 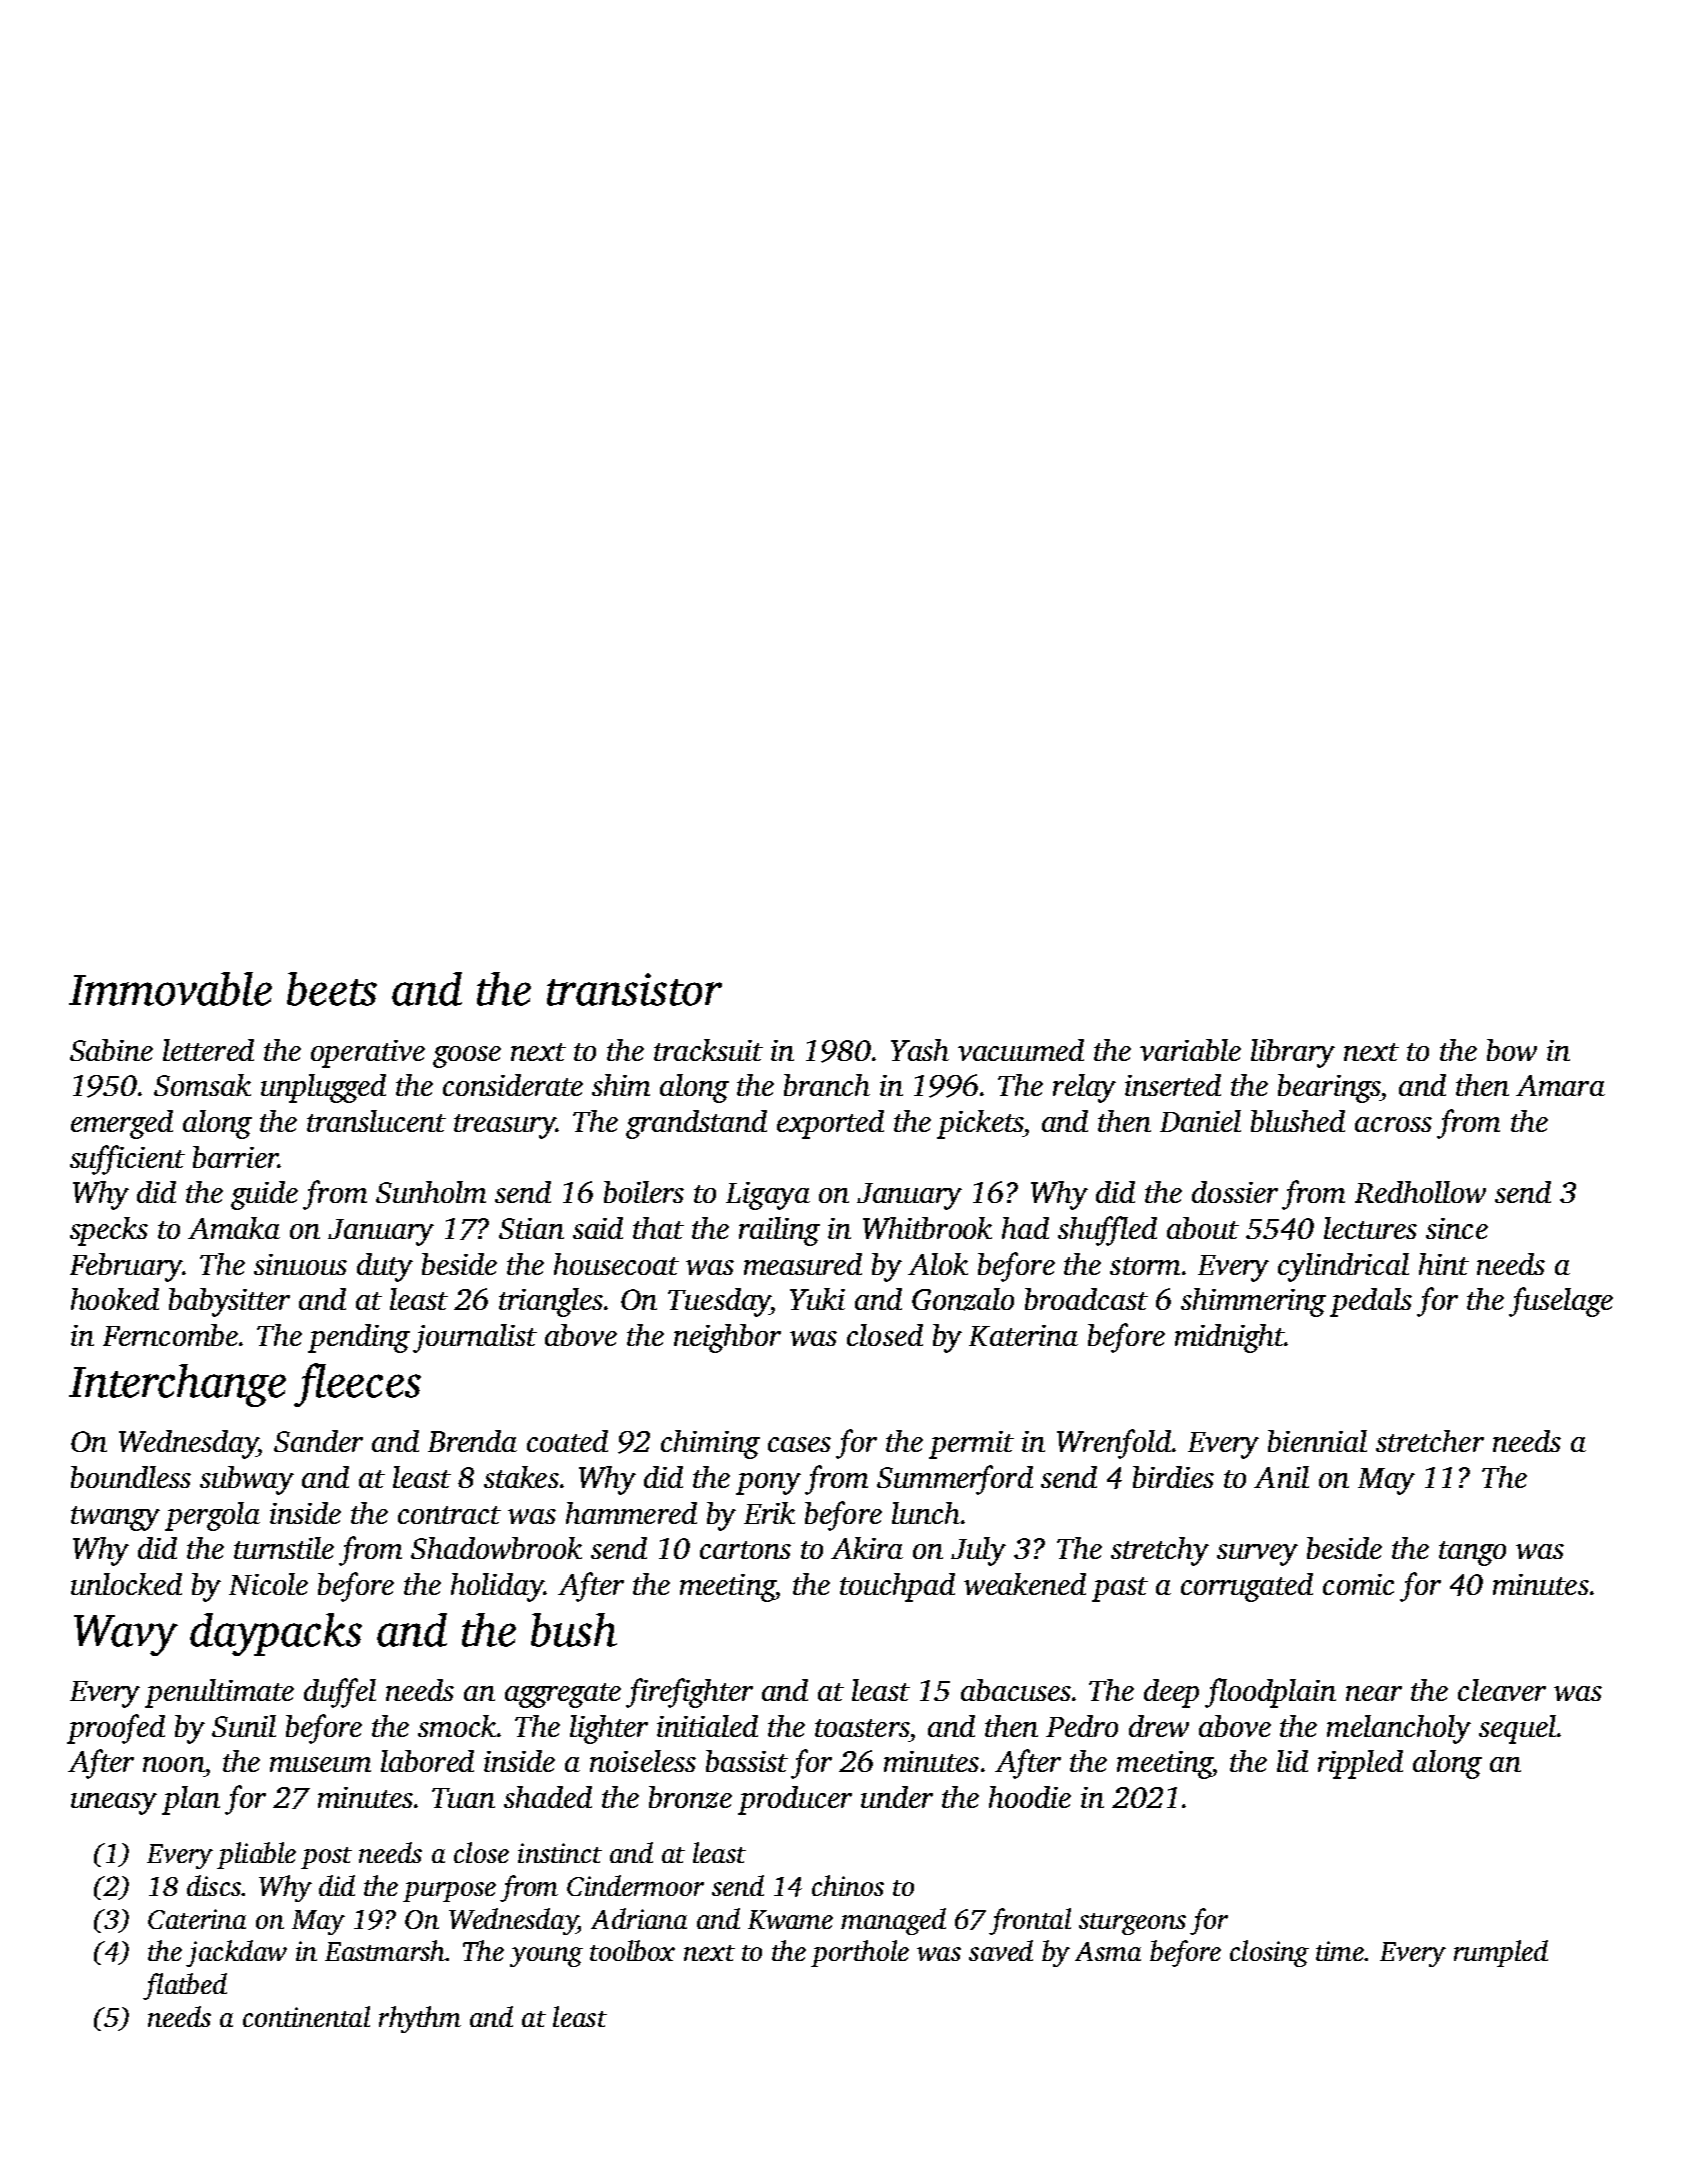 I want to click on fleeces, so click(x=357, y=1385).
